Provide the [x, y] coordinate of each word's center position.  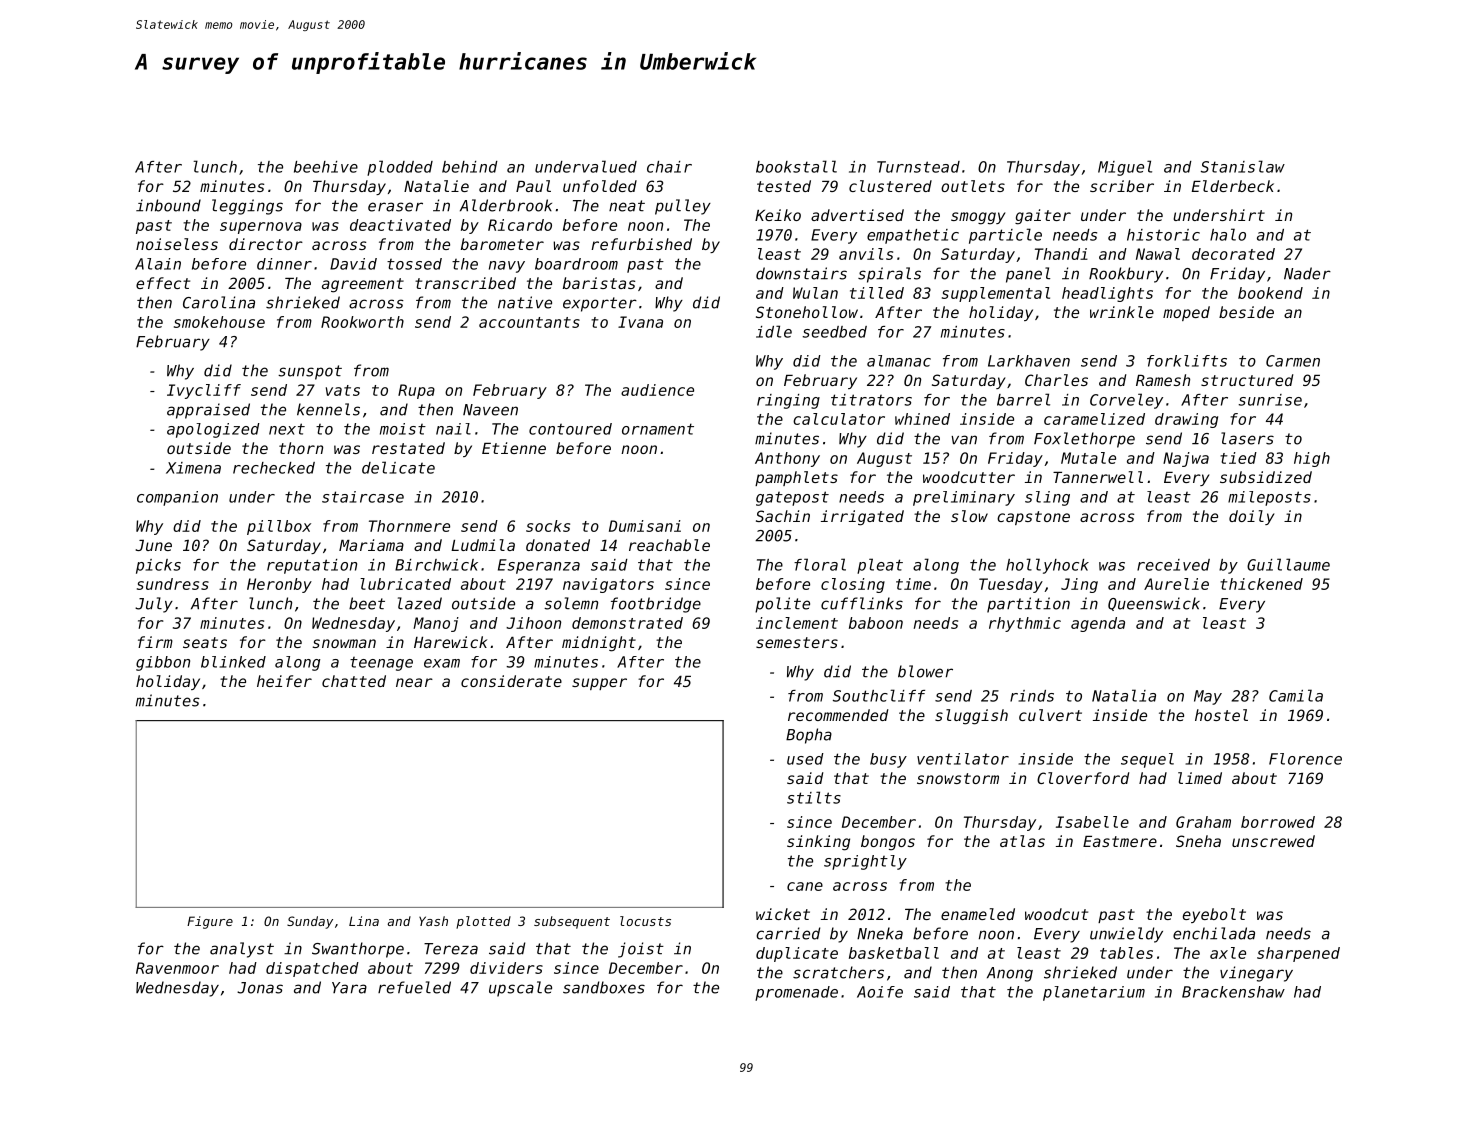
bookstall [796, 166]
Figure [210, 922]
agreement [363, 285]
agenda [1098, 624]
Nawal [1158, 254]
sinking [818, 843]
